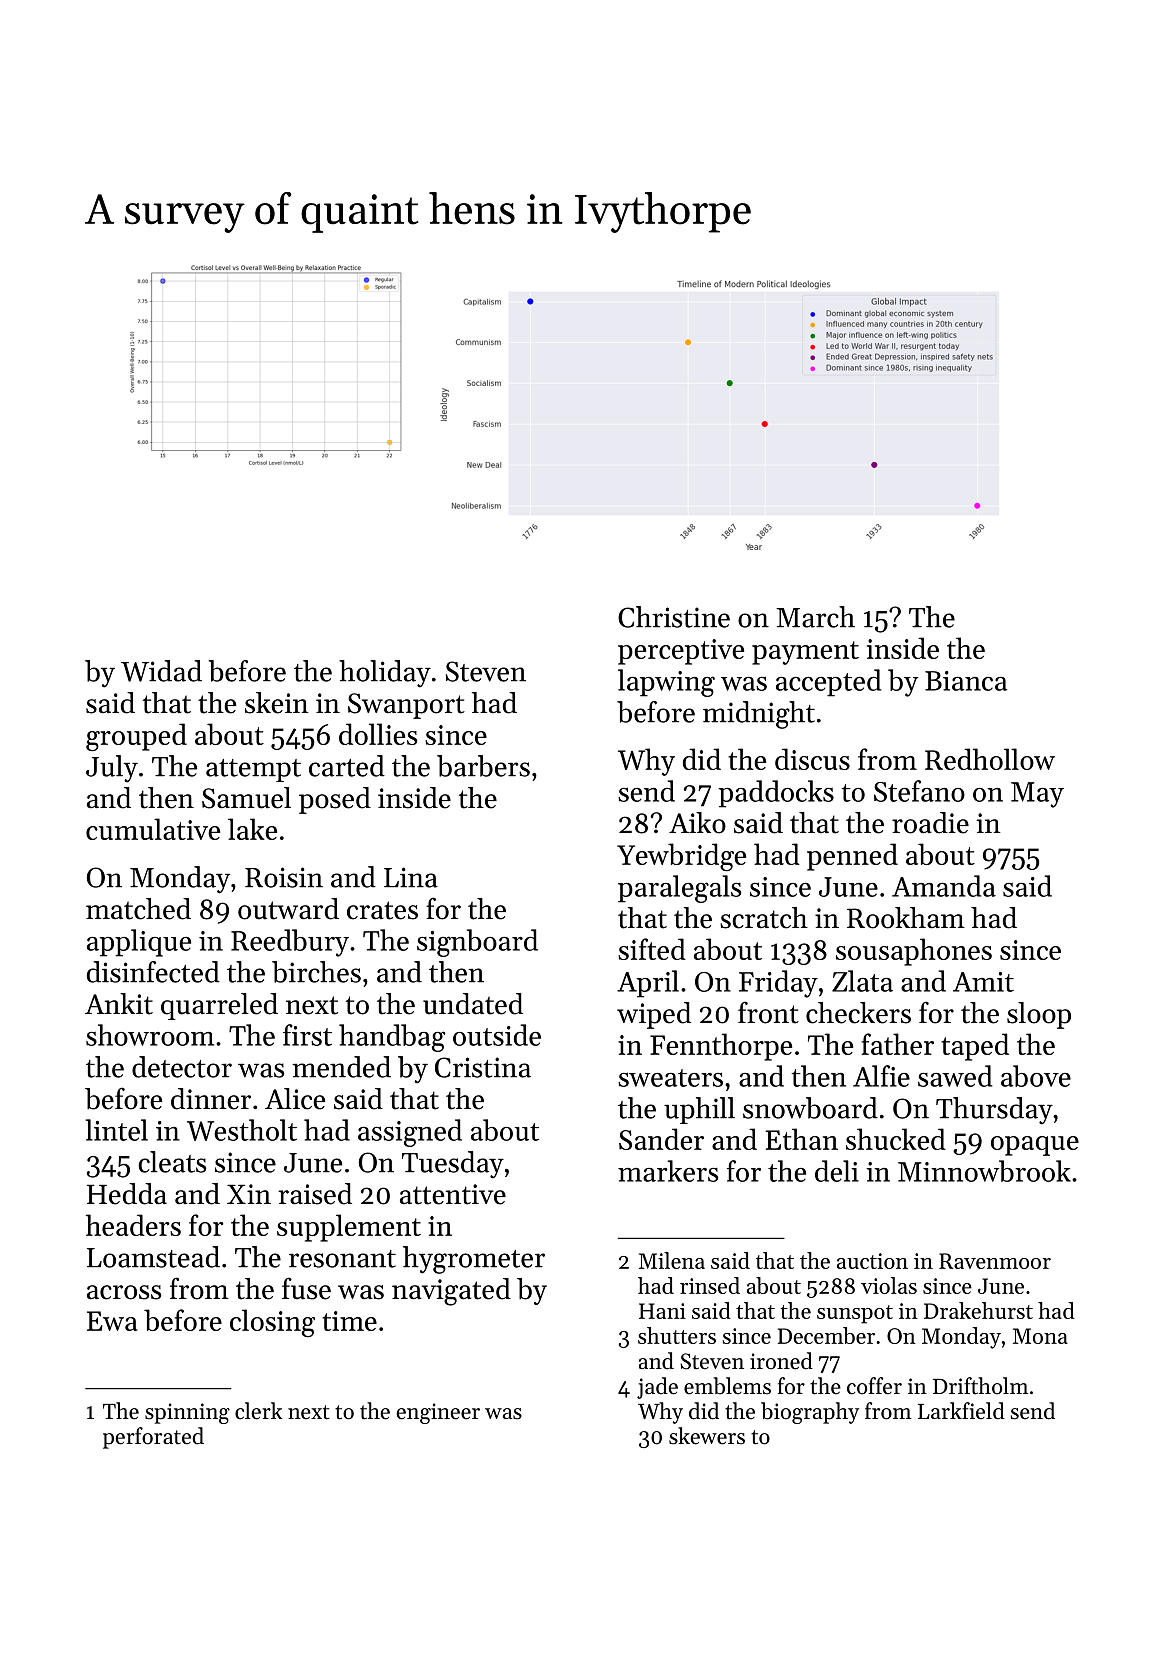  I want to click on Christine, so click(674, 617).
